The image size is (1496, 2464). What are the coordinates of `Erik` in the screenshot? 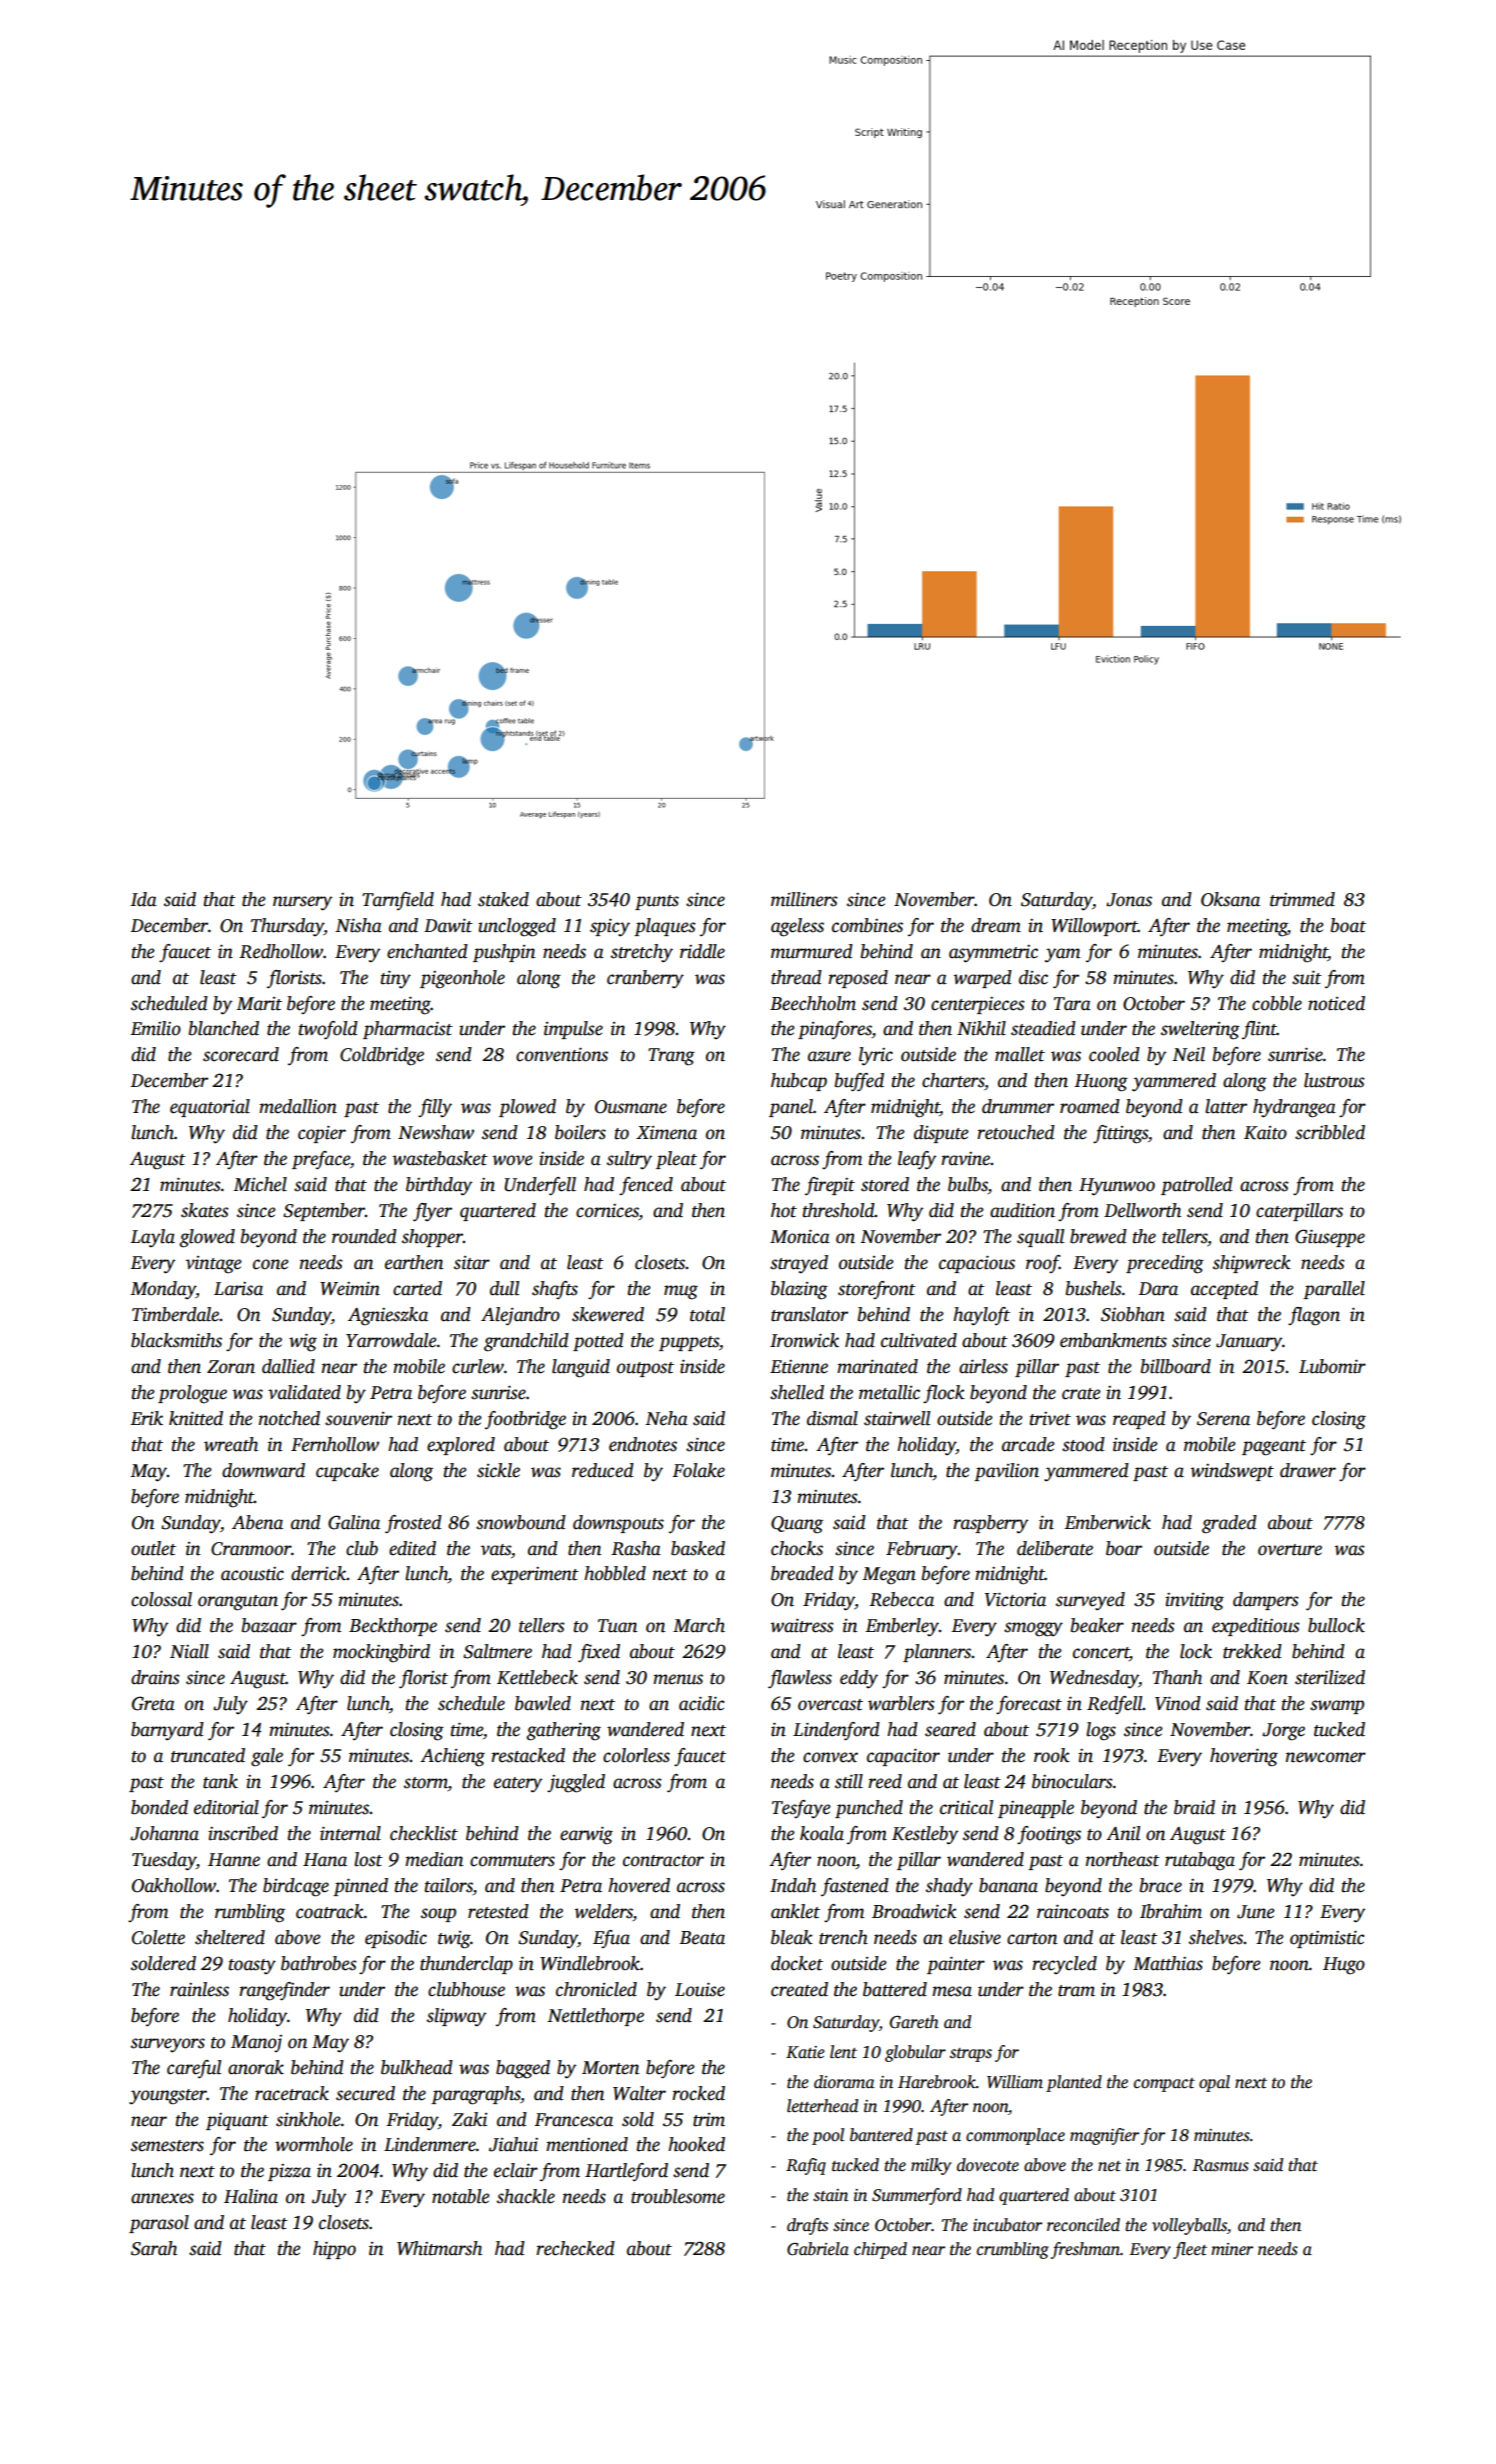 It's located at (146, 1418).
